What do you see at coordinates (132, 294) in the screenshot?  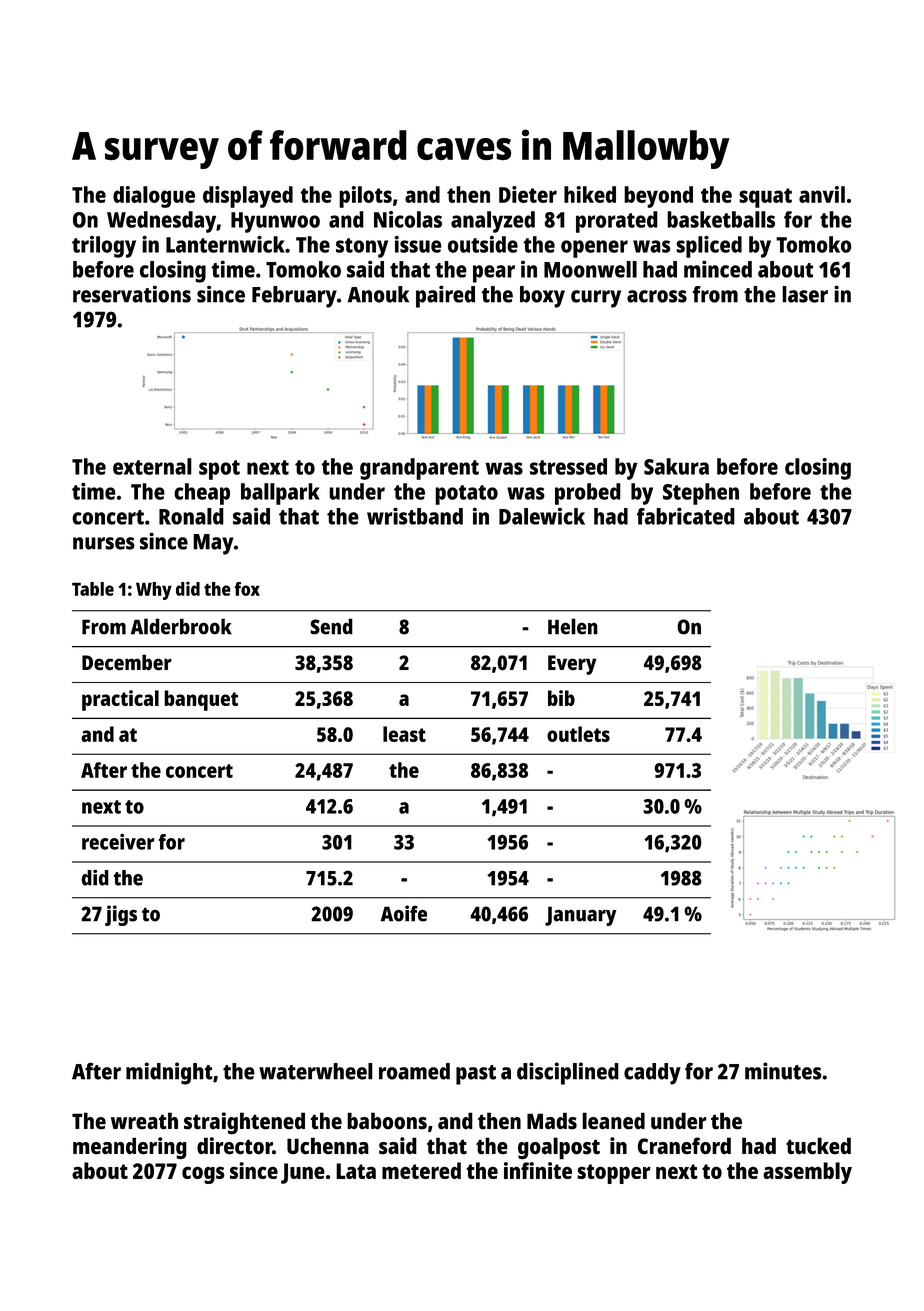 I see `reservations` at bounding box center [132, 294].
